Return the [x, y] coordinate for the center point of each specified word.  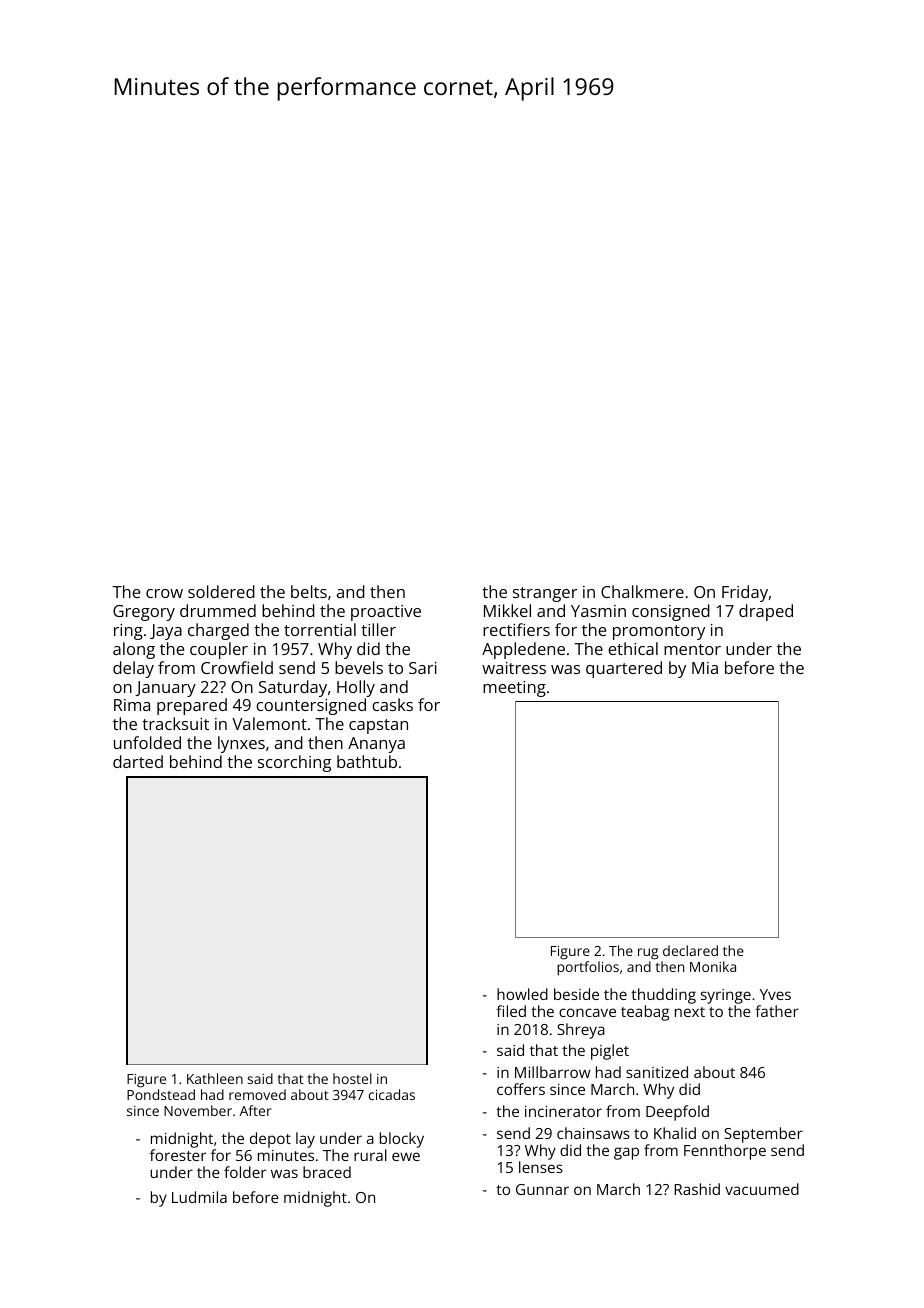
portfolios [588, 968]
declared [690, 950]
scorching [294, 763]
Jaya [166, 632]
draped [766, 612]
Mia [705, 668]
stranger [545, 594]
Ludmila [199, 1197]
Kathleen [215, 1078]
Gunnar [542, 1189]
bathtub [367, 761]
